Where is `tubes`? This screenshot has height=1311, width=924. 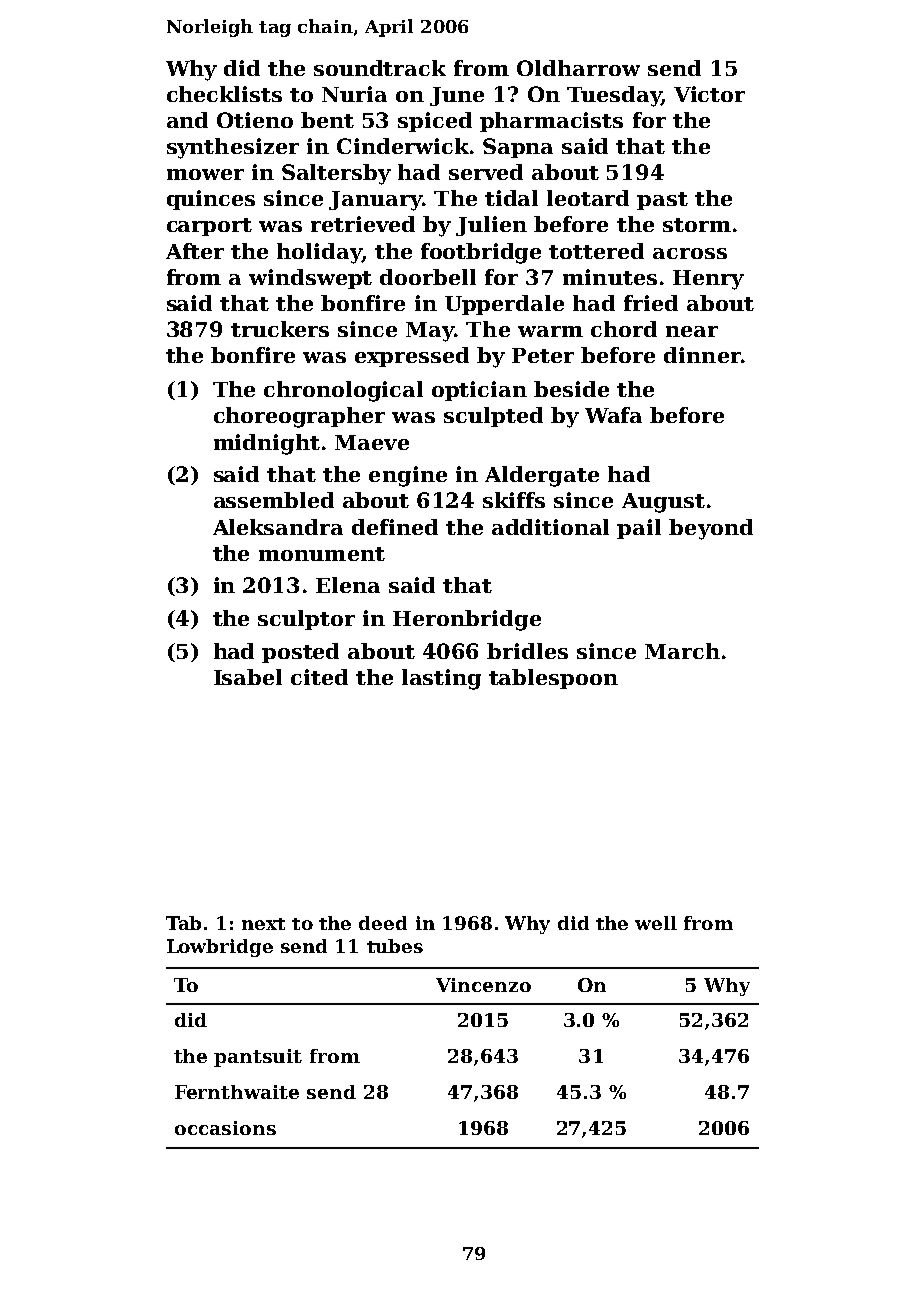
tubes is located at coordinates (395, 946).
